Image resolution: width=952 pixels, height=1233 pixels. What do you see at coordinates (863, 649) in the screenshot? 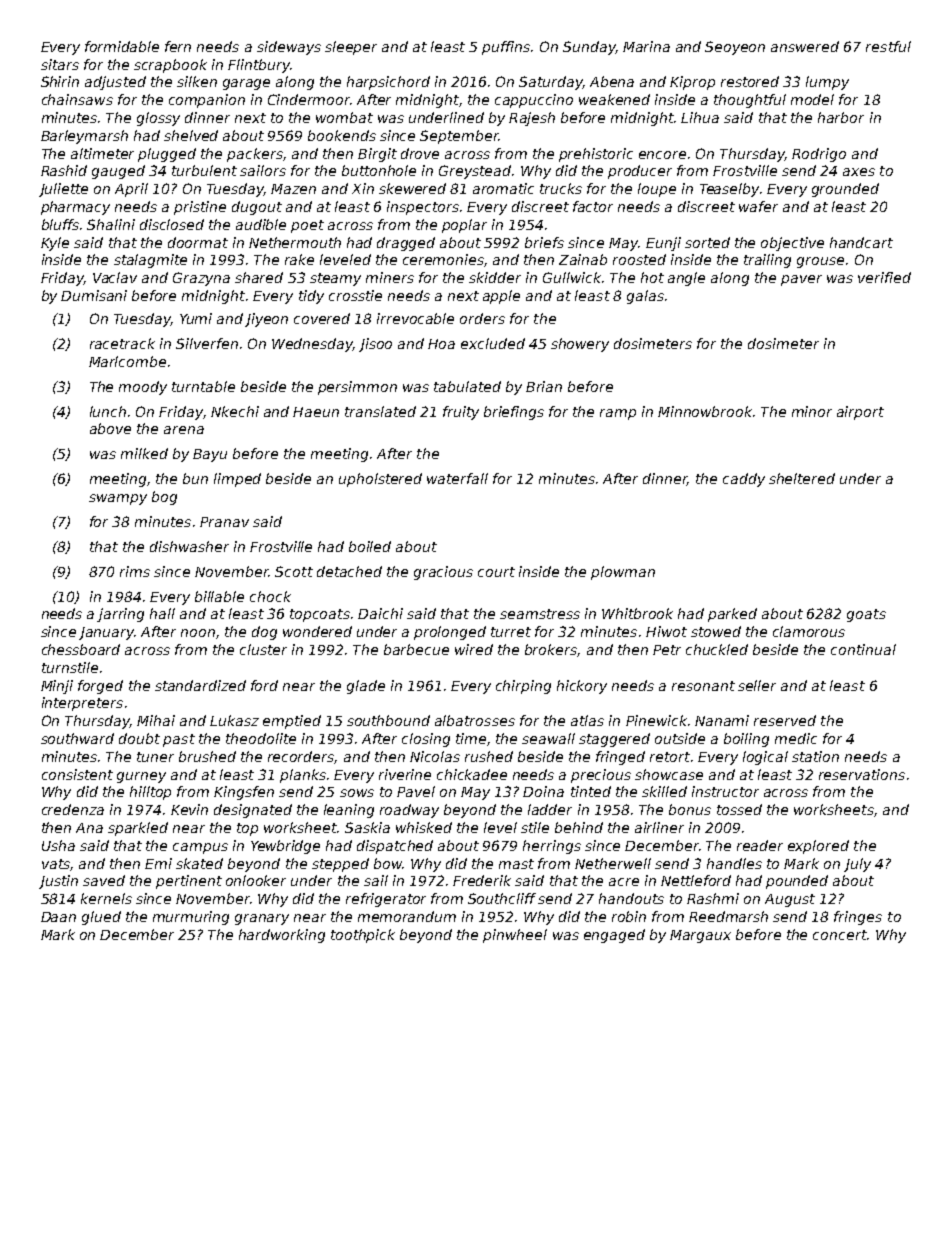
I see `continual` at bounding box center [863, 649].
